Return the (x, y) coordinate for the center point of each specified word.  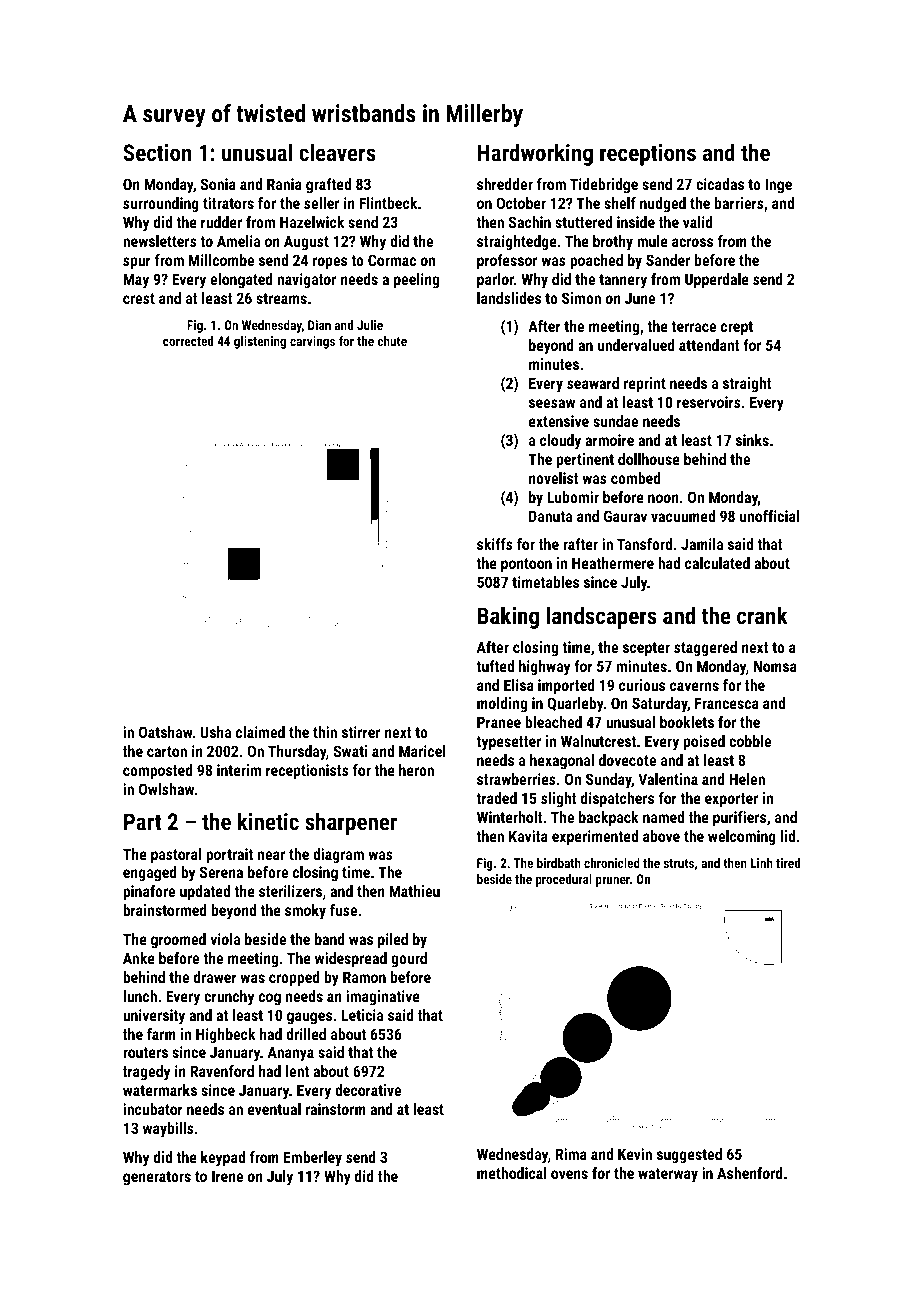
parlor (495, 280)
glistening (260, 342)
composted (158, 771)
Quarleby (575, 705)
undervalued (636, 345)
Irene (227, 1176)
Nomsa (775, 666)
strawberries (516, 779)
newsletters (160, 241)
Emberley (313, 1159)
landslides (509, 298)
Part (143, 821)
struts (679, 863)
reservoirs (709, 402)
